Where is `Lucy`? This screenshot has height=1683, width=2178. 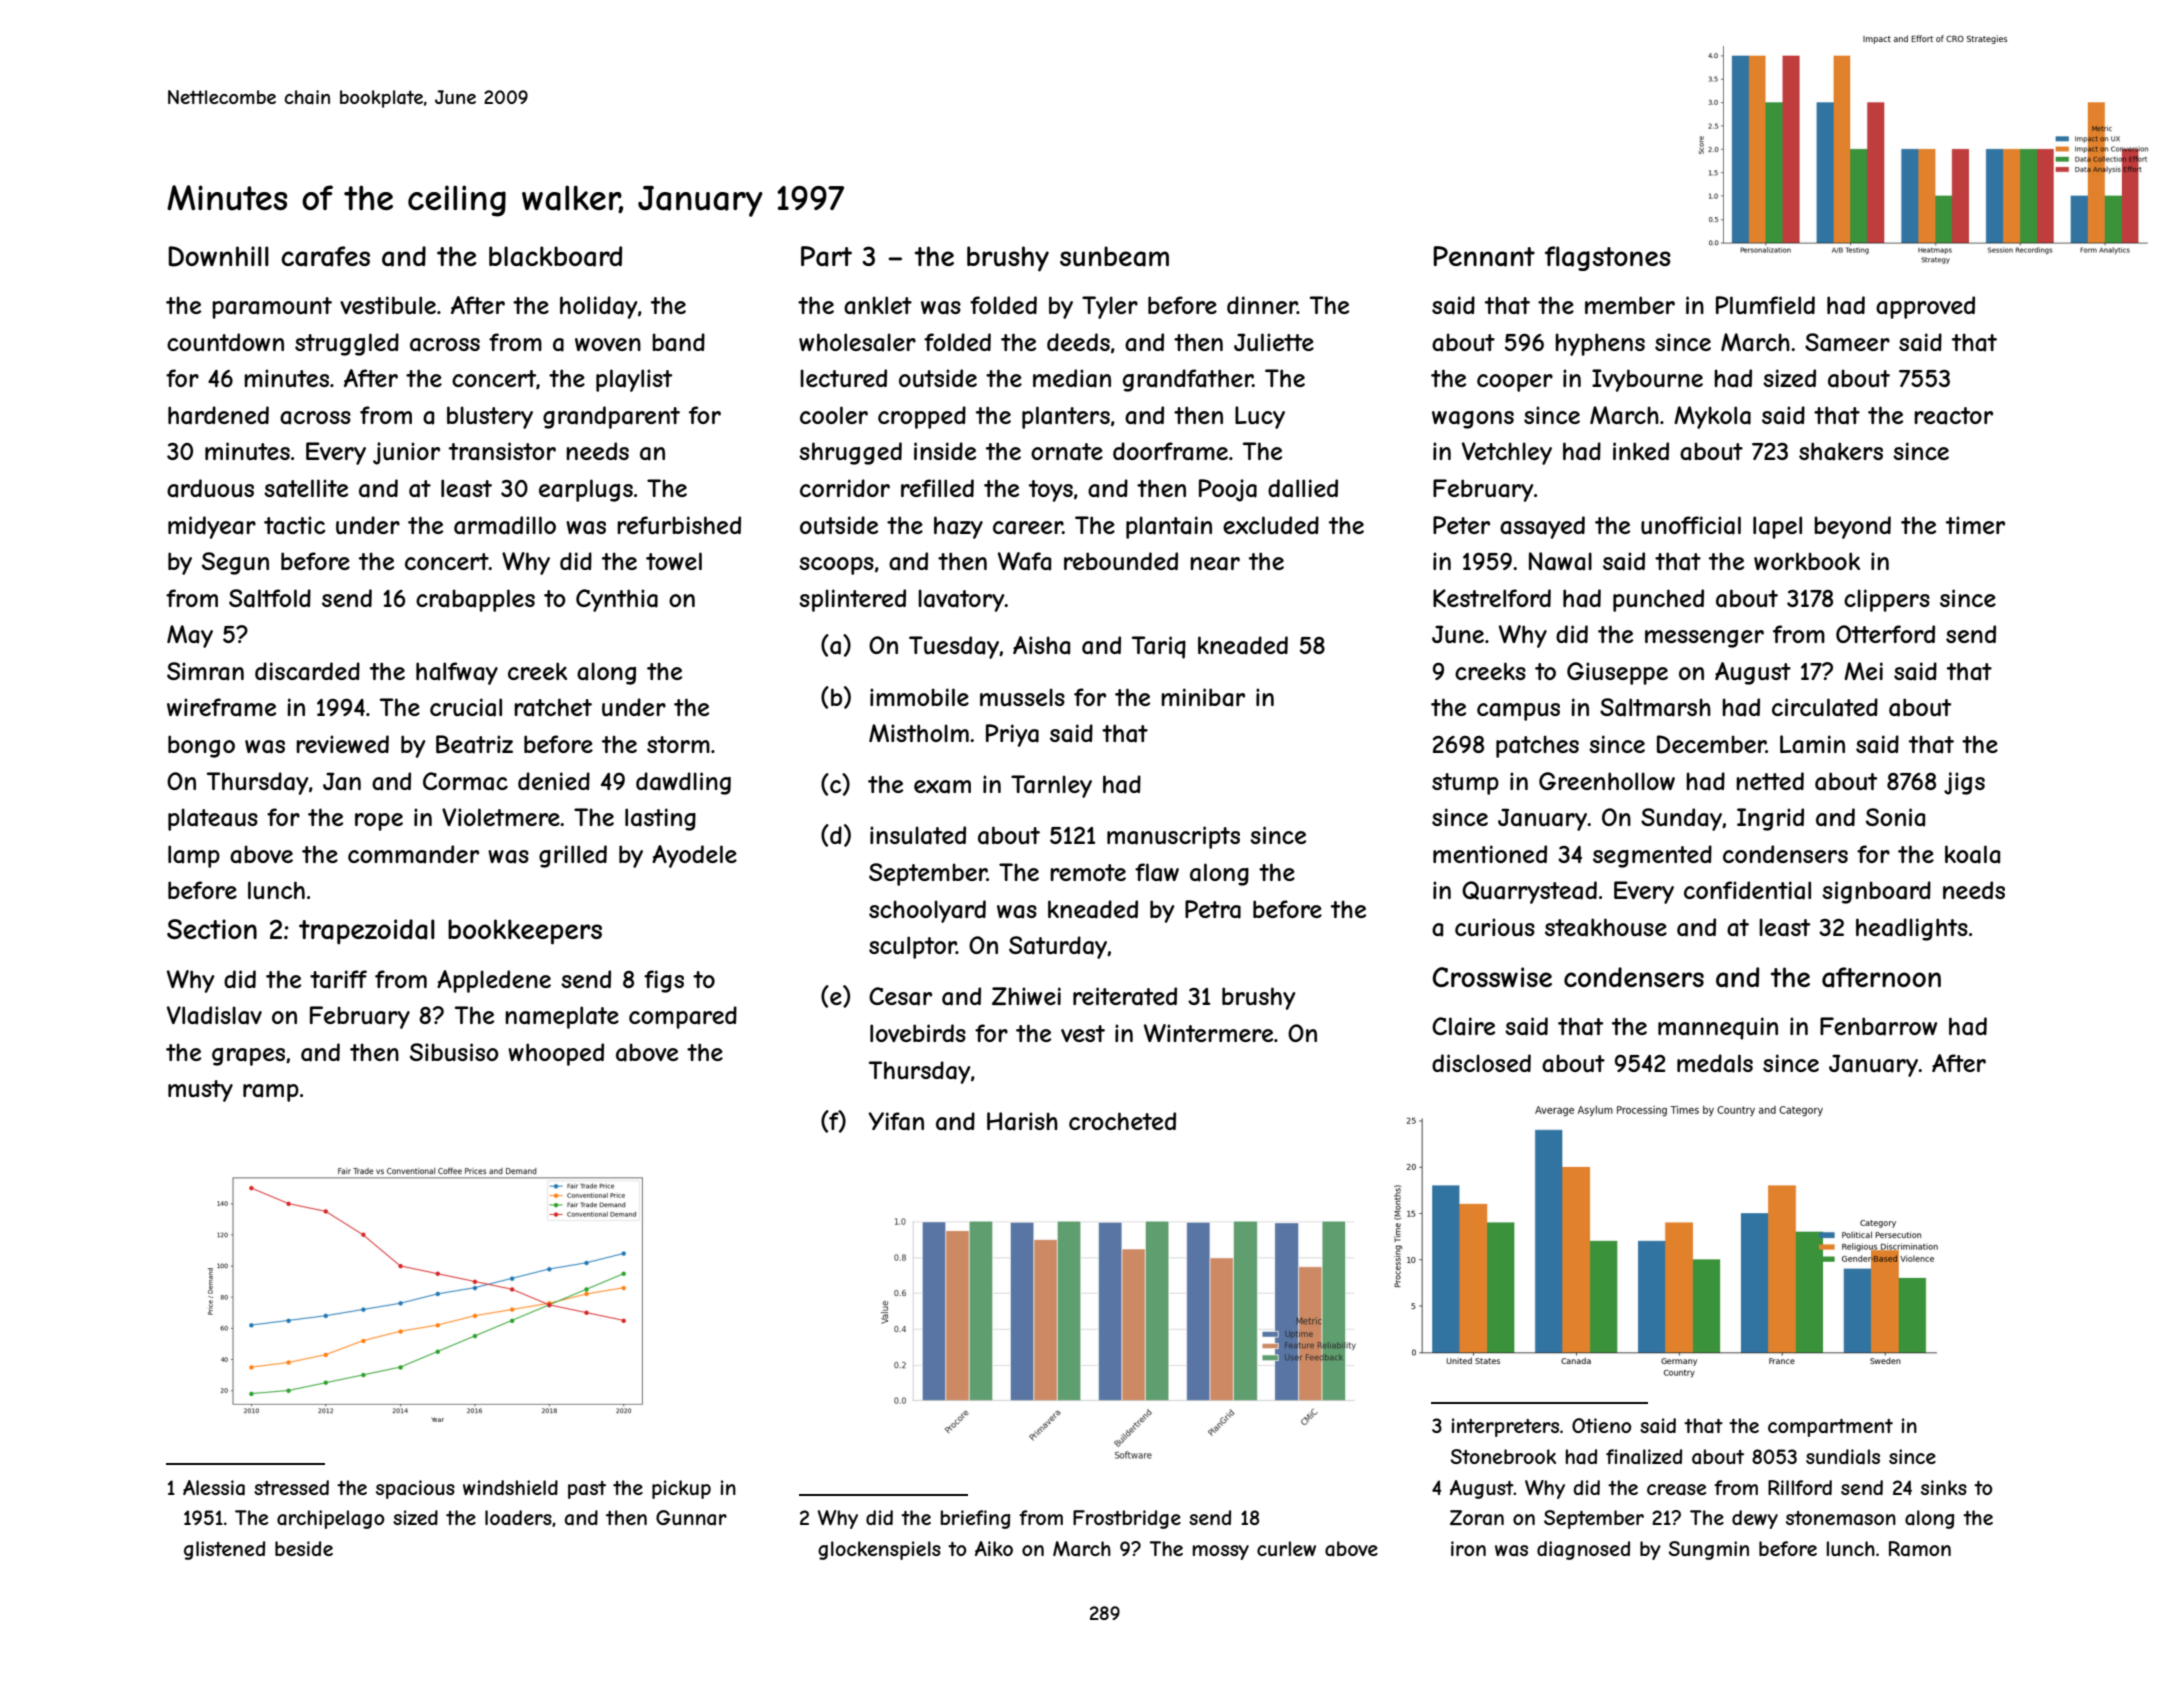 Lucy is located at coordinates (1260, 417).
